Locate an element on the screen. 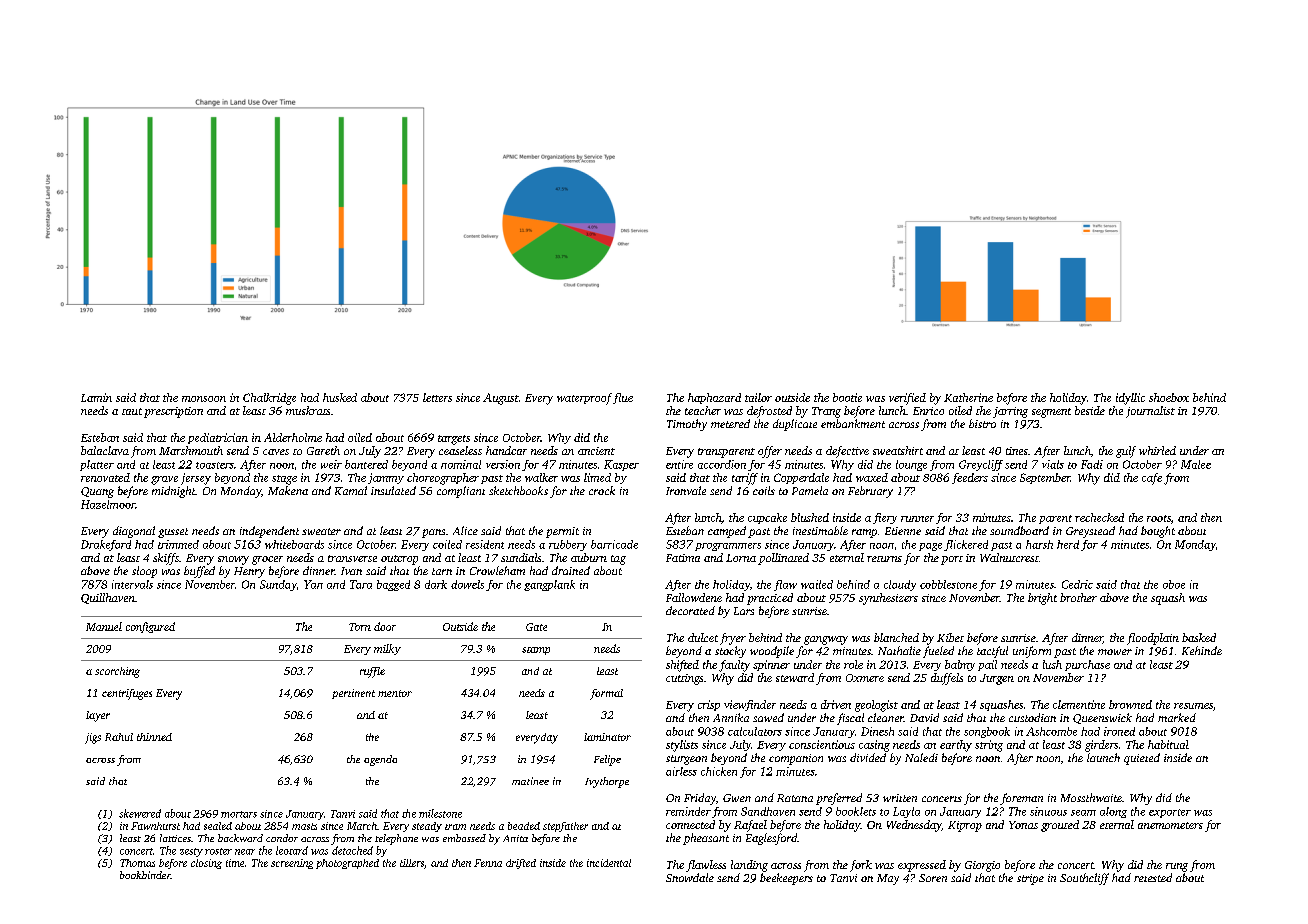 The width and height of the screenshot is (1308, 924). jigs is located at coordinates (93, 738).
